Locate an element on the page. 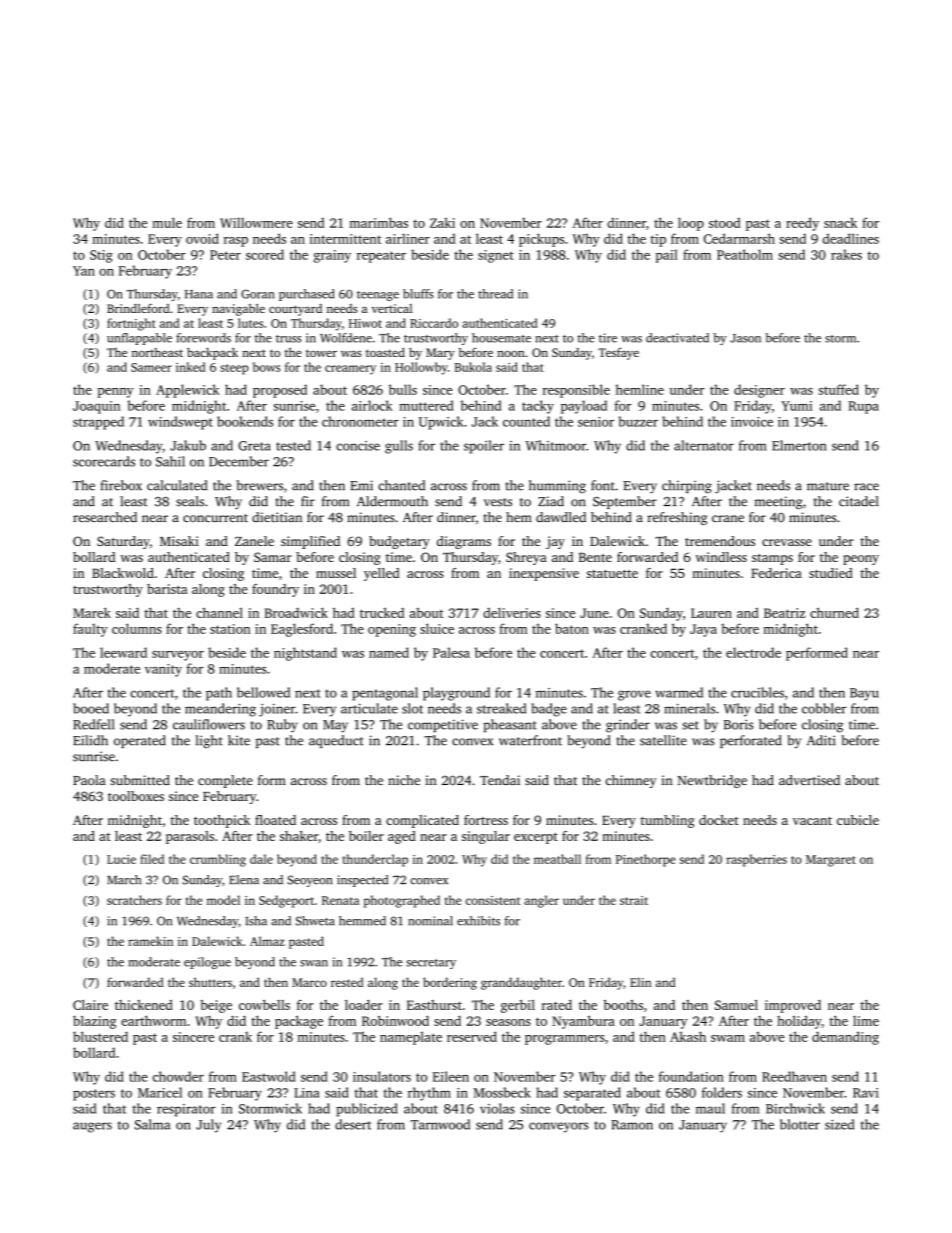  fortnight is located at coordinates (131, 324).
